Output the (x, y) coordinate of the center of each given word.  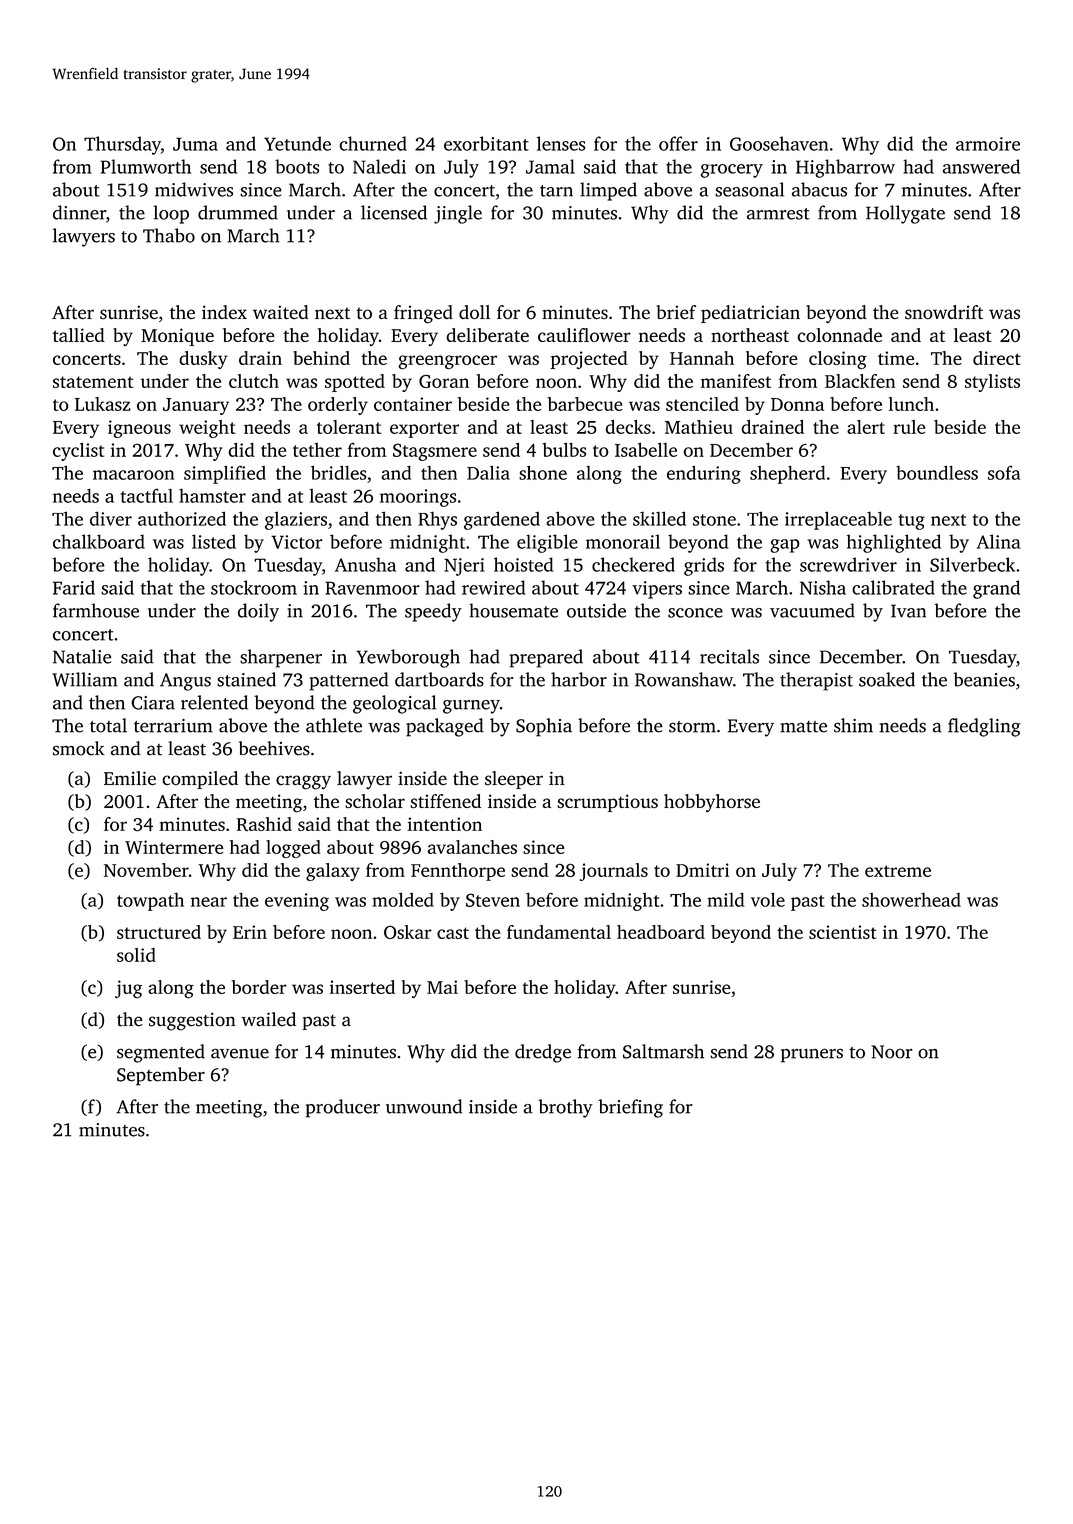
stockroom (254, 587)
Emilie (130, 778)
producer (343, 1108)
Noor (892, 1052)
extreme (898, 871)
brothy (565, 1108)
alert (866, 427)
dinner (79, 212)
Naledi (379, 166)
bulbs (564, 450)
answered (981, 166)
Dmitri (702, 870)
